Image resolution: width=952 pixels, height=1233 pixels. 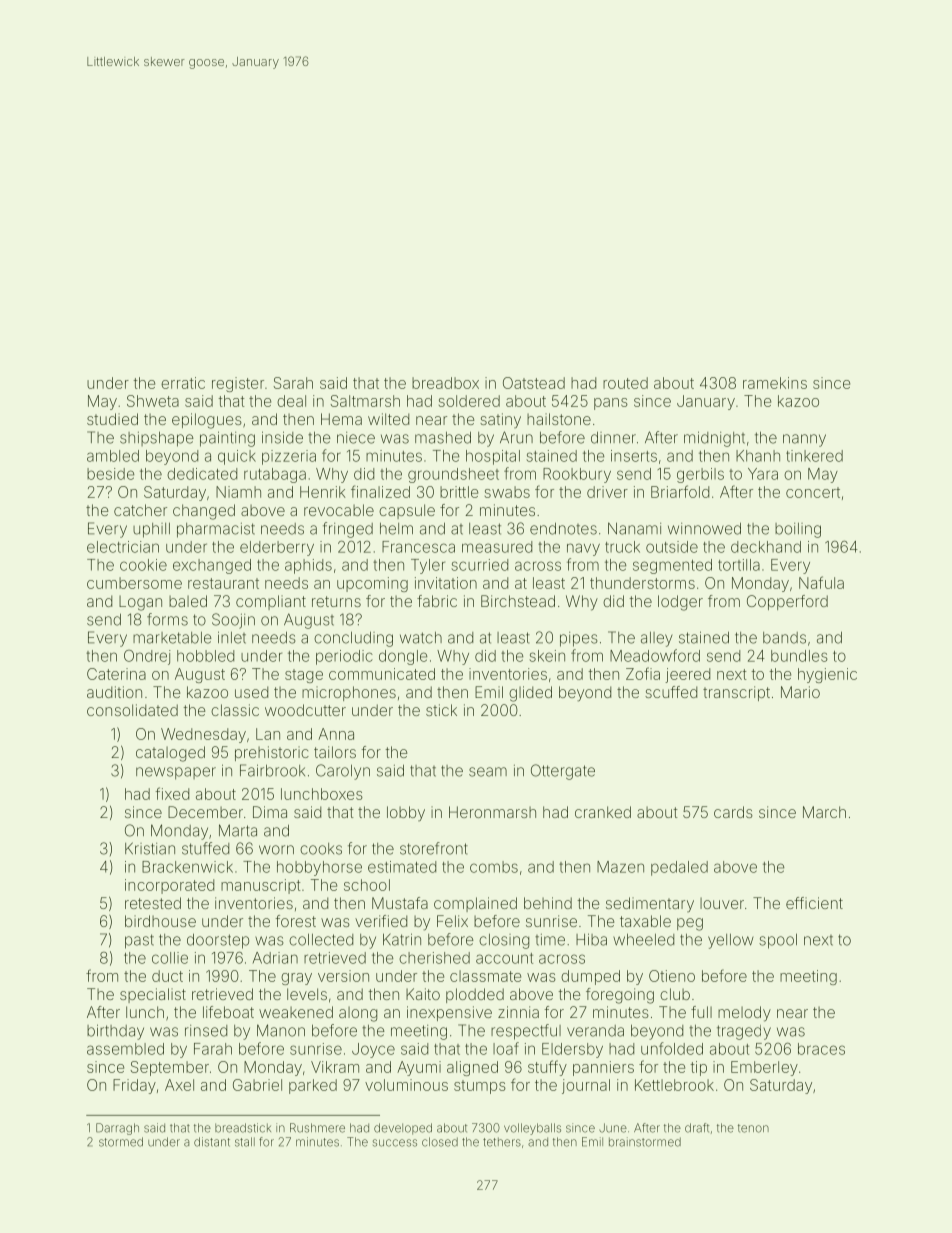 I want to click on louver, so click(x=722, y=903).
